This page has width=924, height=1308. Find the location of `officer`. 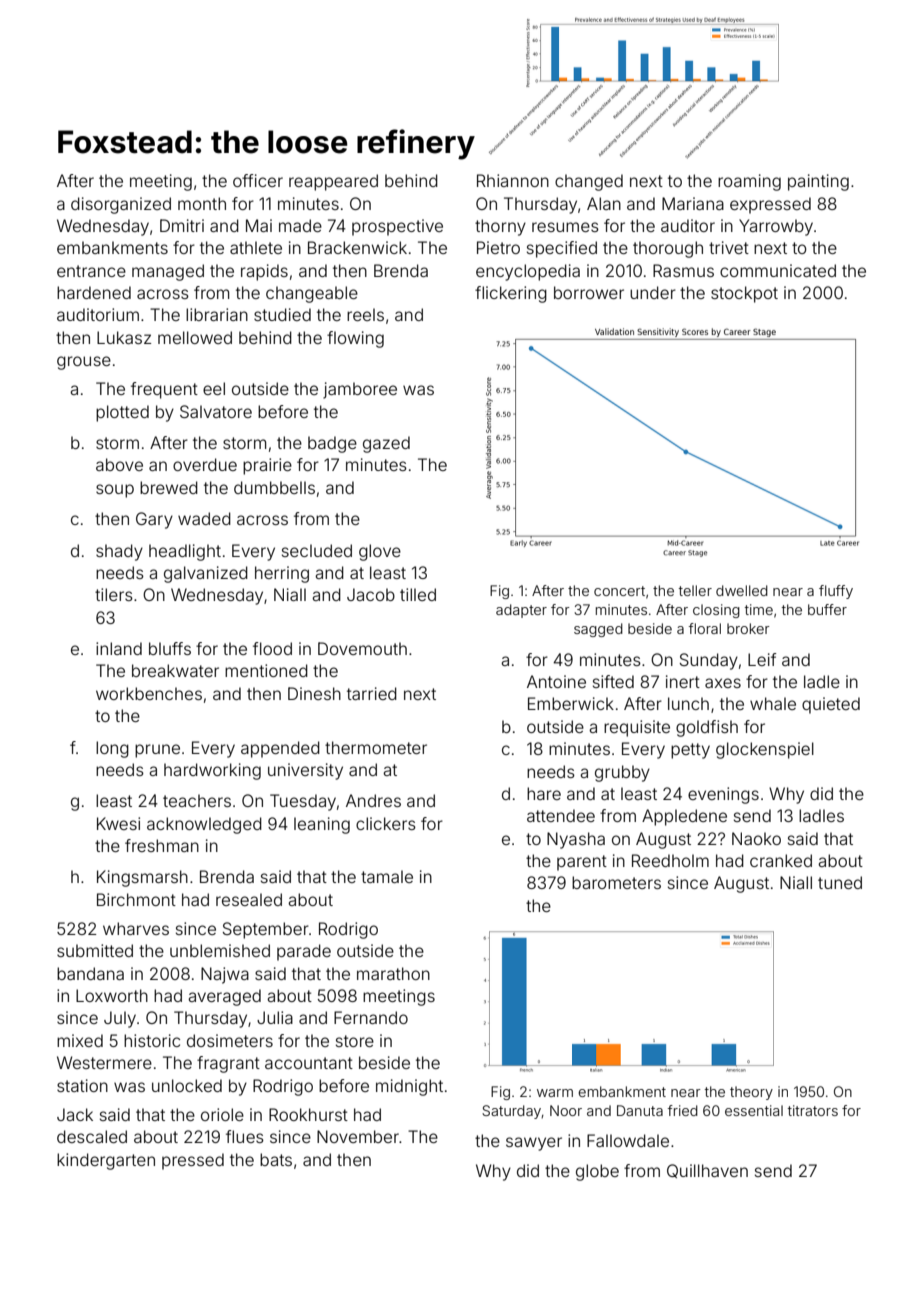

officer is located at coordinates (258, 180).
